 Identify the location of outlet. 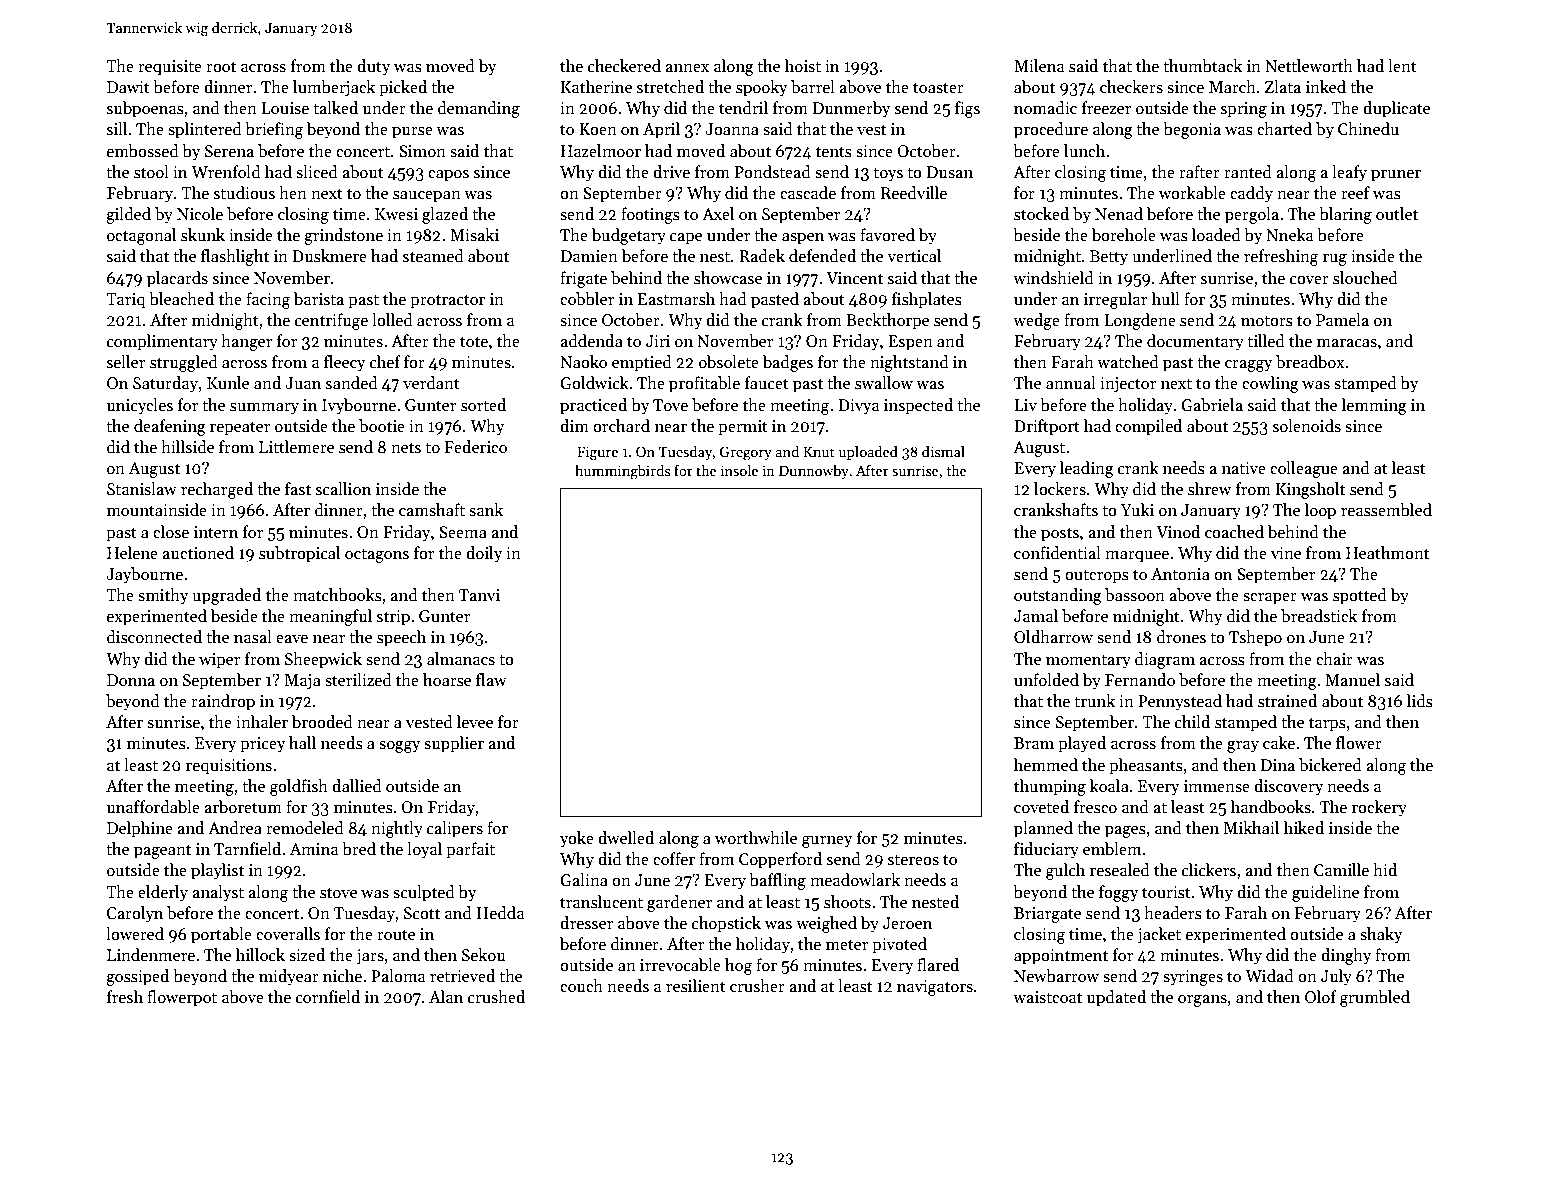
(1397, 214).
